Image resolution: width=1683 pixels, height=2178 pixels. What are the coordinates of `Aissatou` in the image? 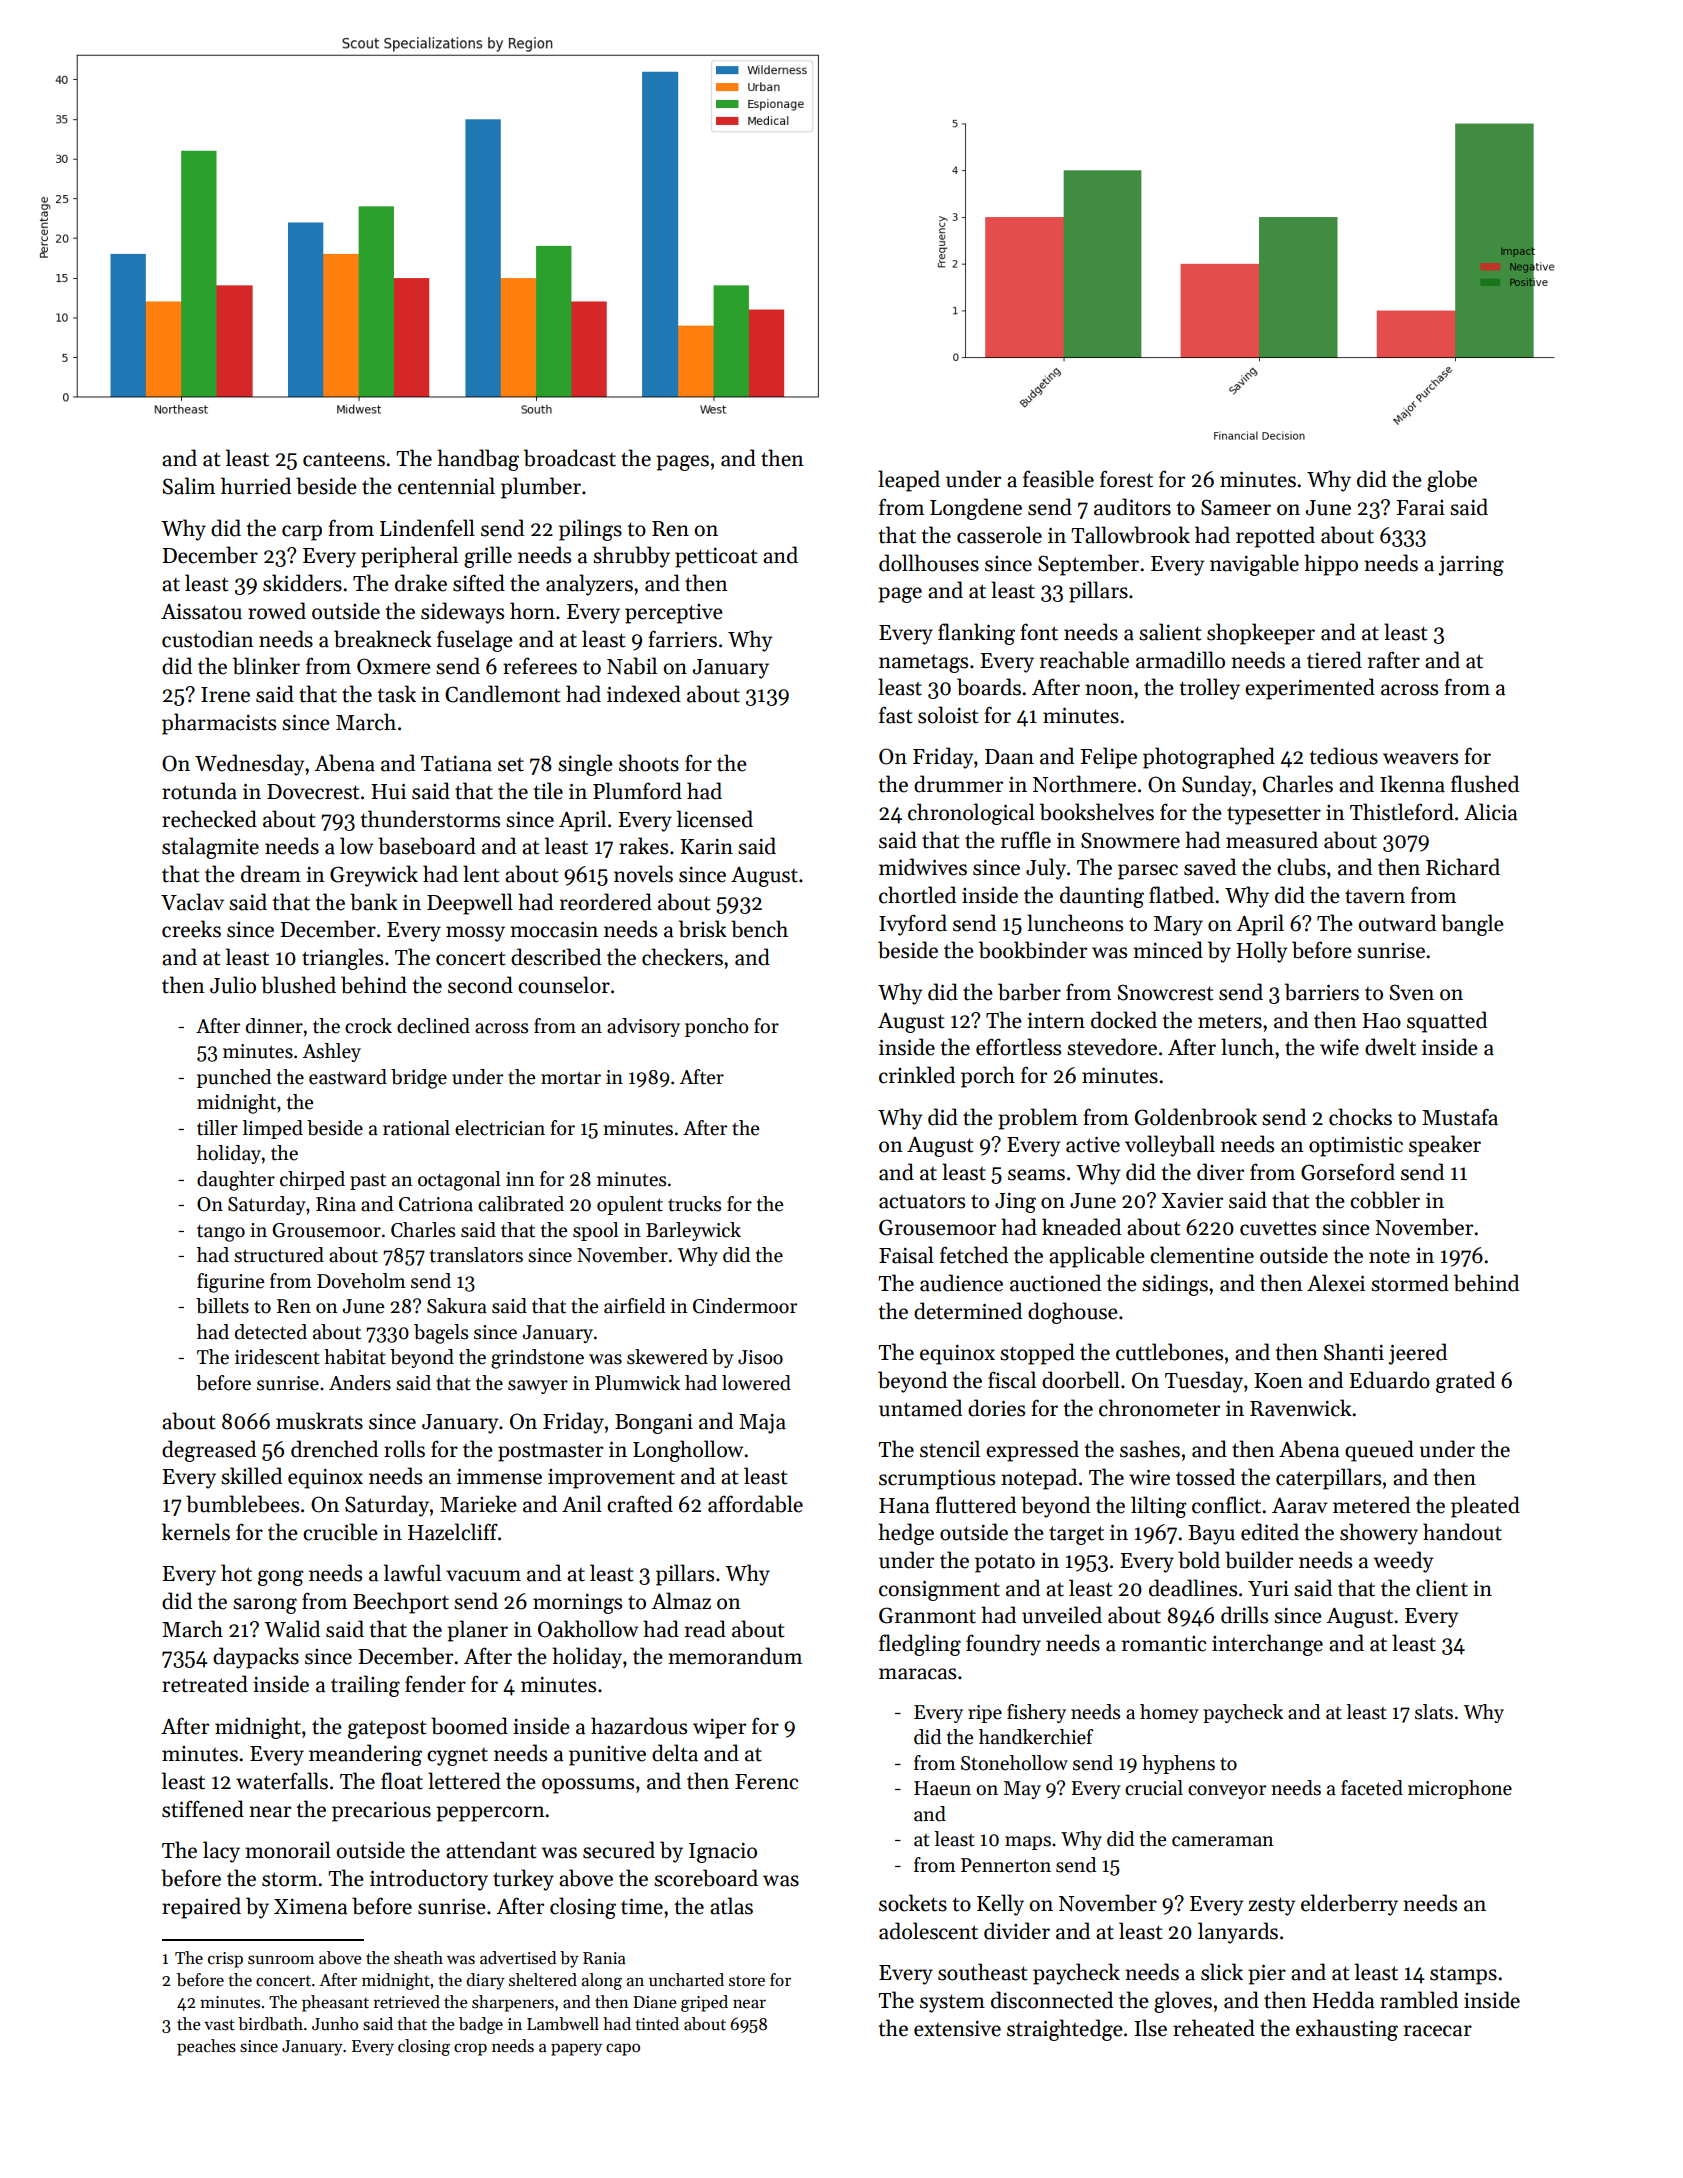 It's located at (201, 612).
